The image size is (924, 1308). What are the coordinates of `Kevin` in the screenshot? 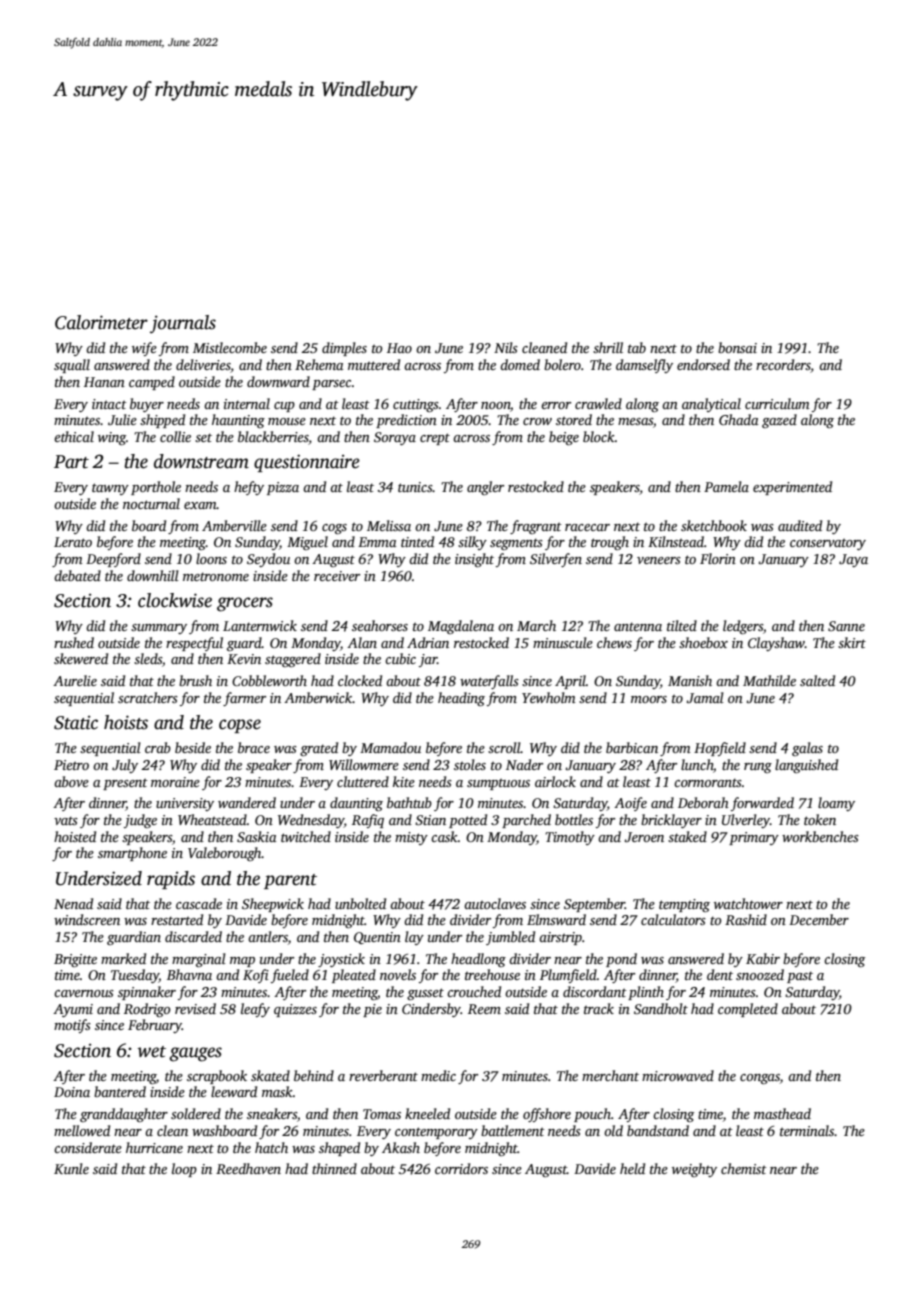 It's located at (244, 659).
